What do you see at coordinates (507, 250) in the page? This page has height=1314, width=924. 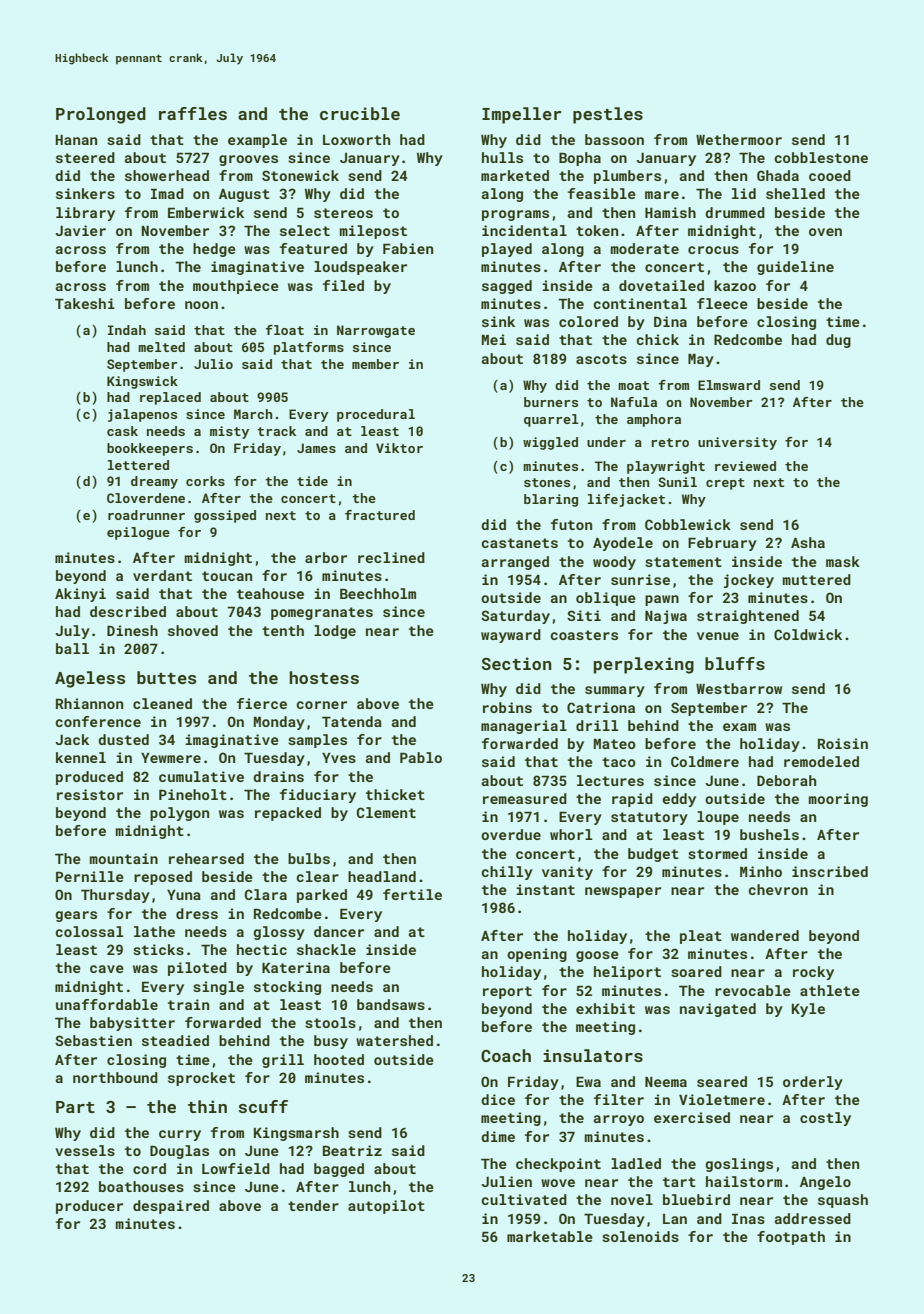 I see `played` at bounding box center [507, 250].
